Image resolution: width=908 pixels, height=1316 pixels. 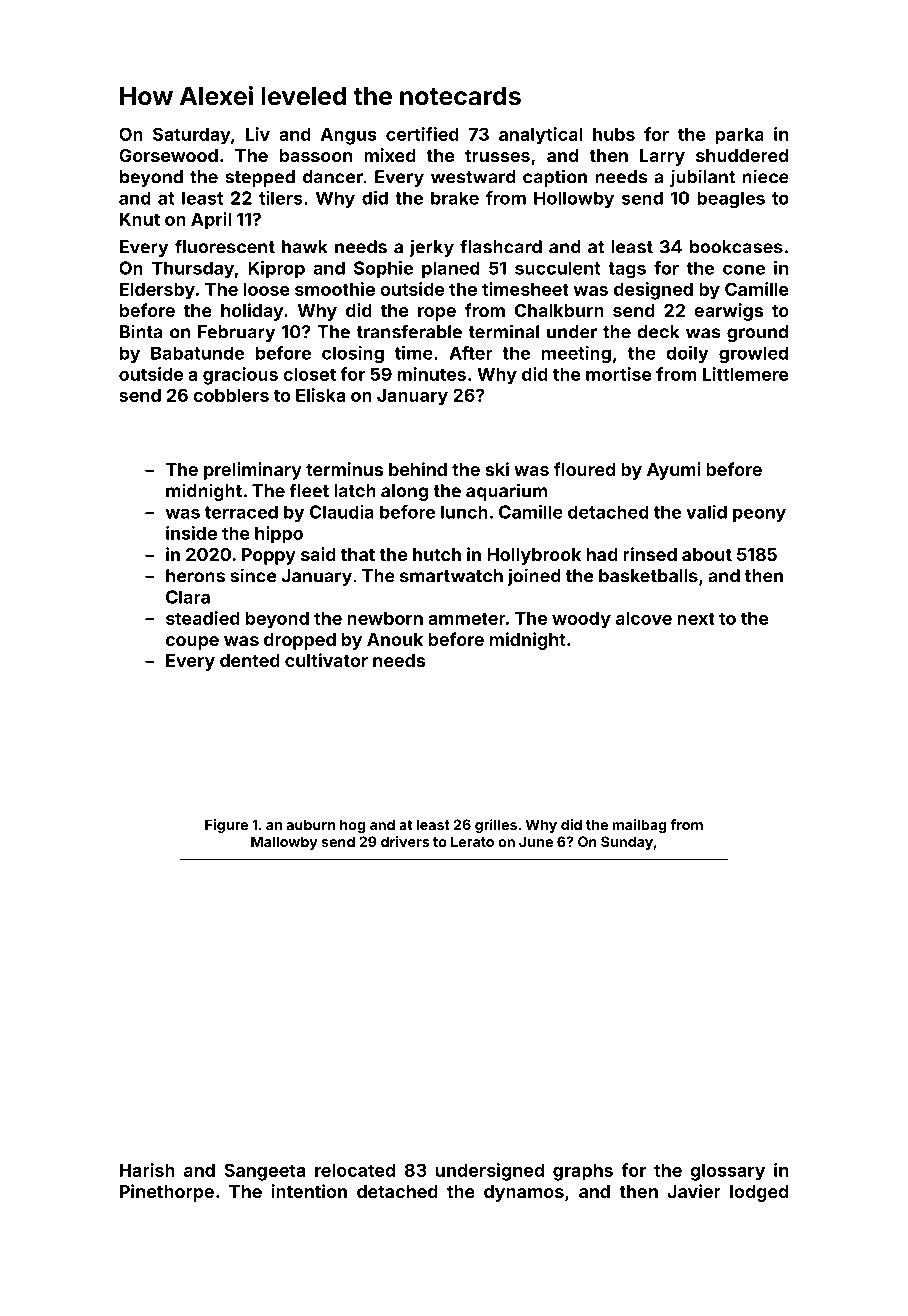 I want to click on next, so click(x=696, y=618).
